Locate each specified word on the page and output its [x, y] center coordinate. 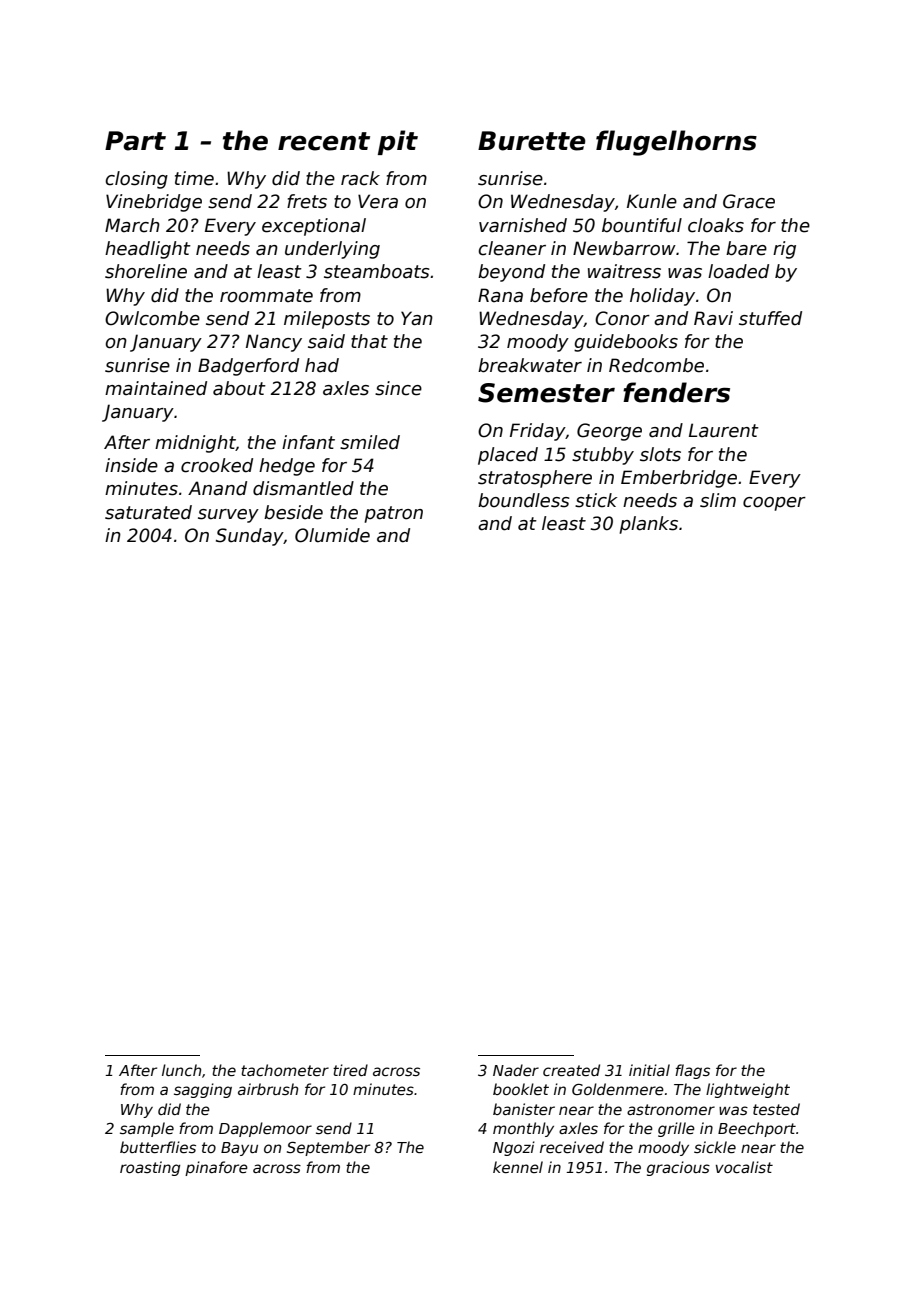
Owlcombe [152, 318]
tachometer [285, 1070]
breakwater [530, 365]
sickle [715, 1147]
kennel [518, 1167]
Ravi [713, 318]
